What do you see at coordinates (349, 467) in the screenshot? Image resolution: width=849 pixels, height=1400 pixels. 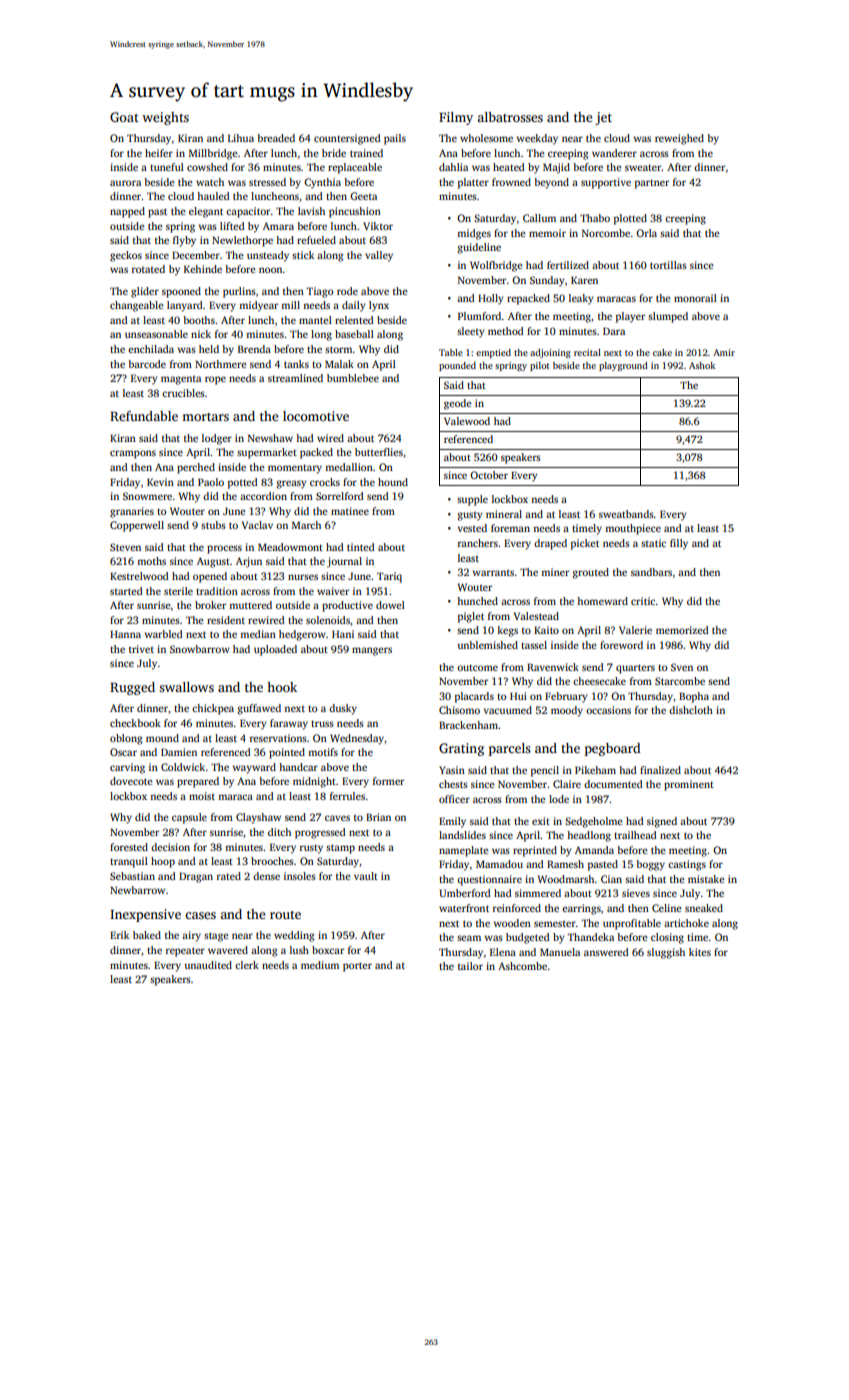 I see `medallion` at bounding box center [349, 467].
